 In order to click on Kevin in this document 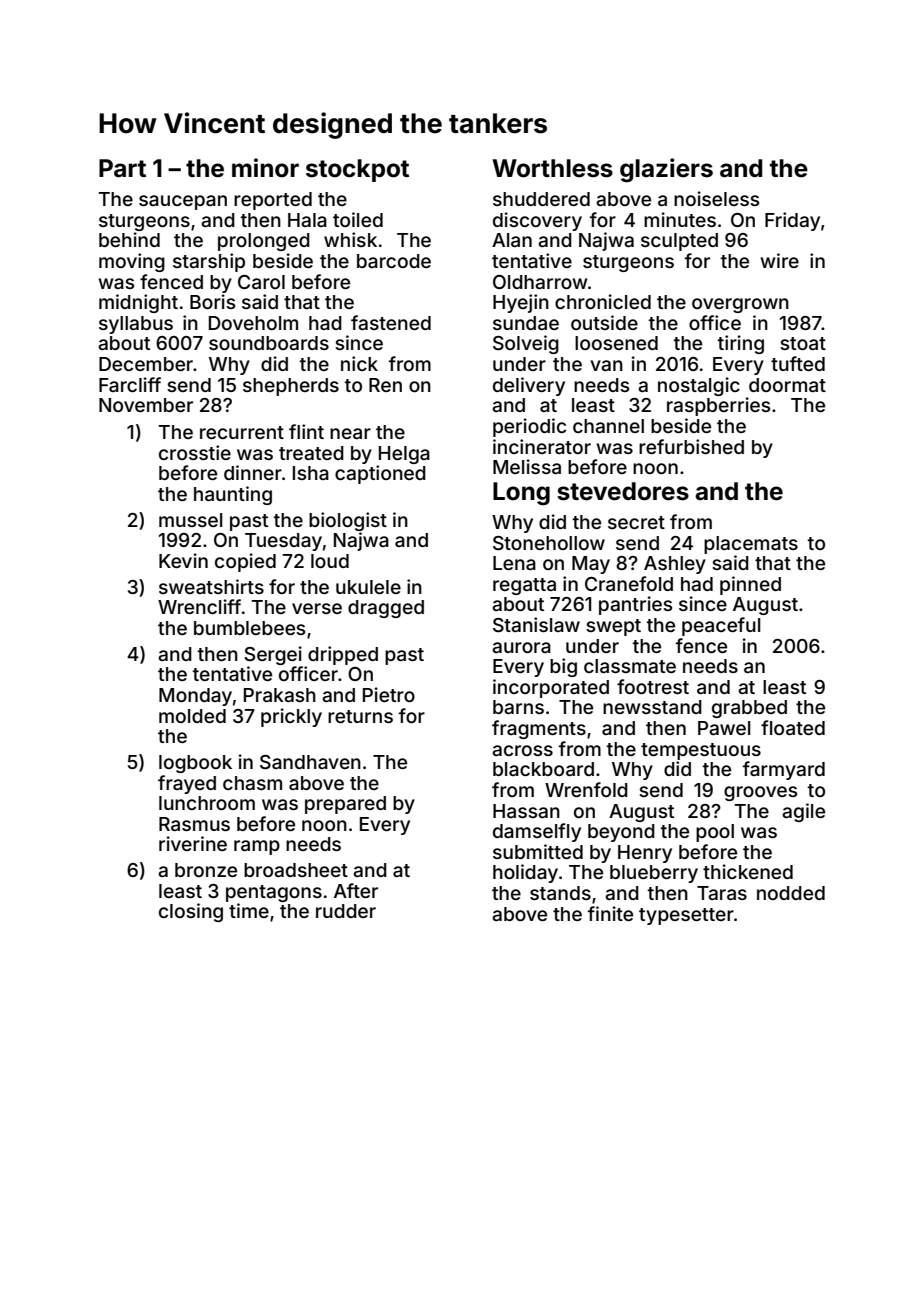, I will do `click(183, 560)`.
